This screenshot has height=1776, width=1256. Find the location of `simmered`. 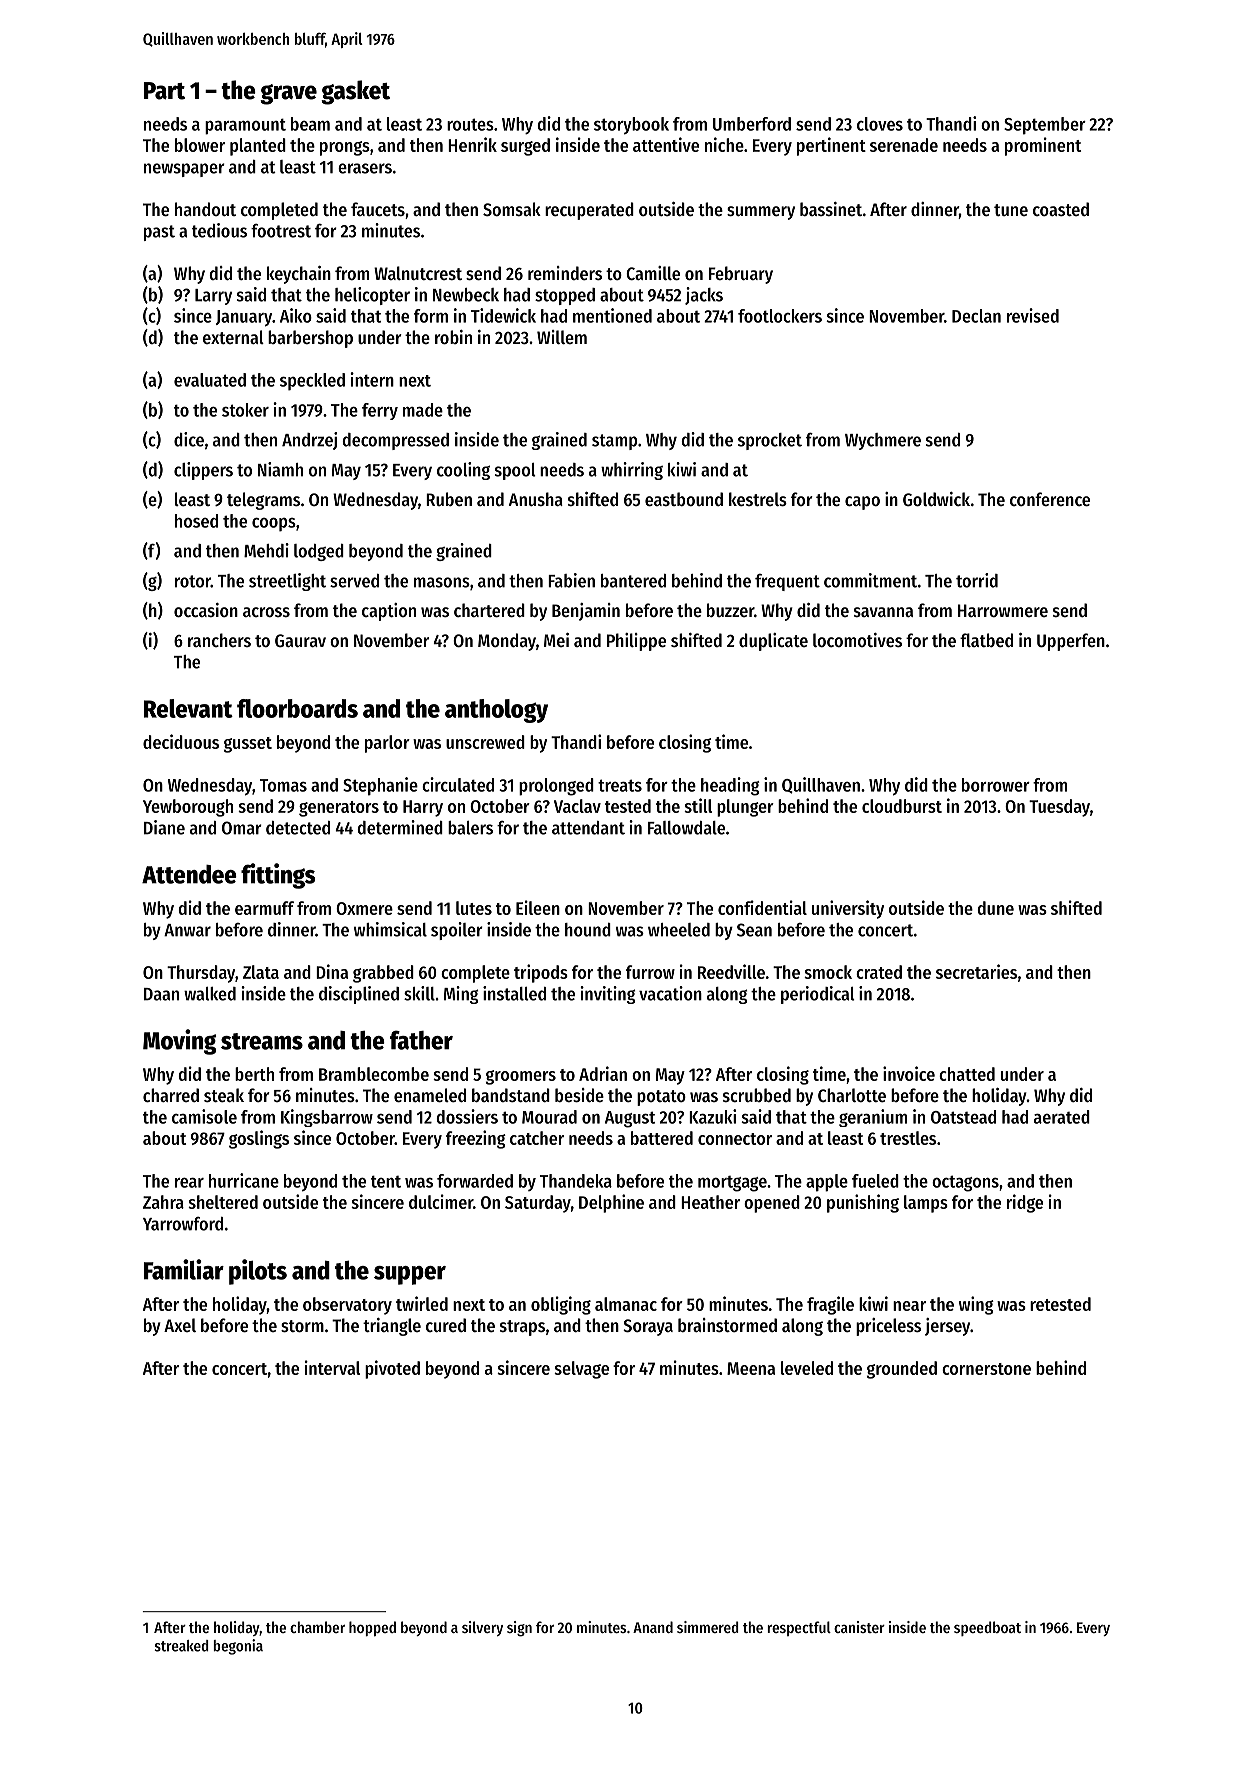

simmered is located at coordinates (708, 1627).
